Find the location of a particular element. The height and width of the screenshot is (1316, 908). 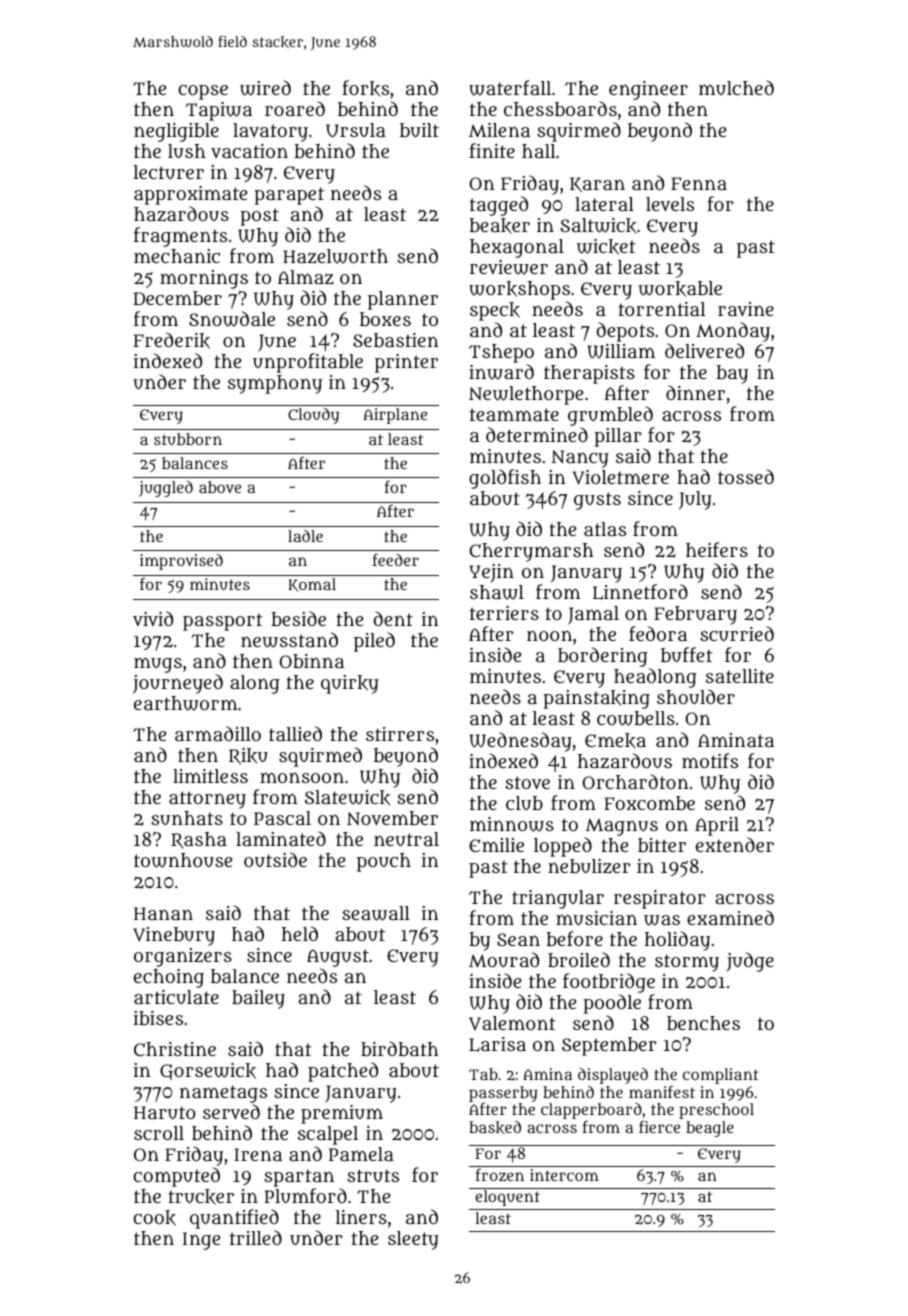

mulched is located at coordinates (736, 87).
